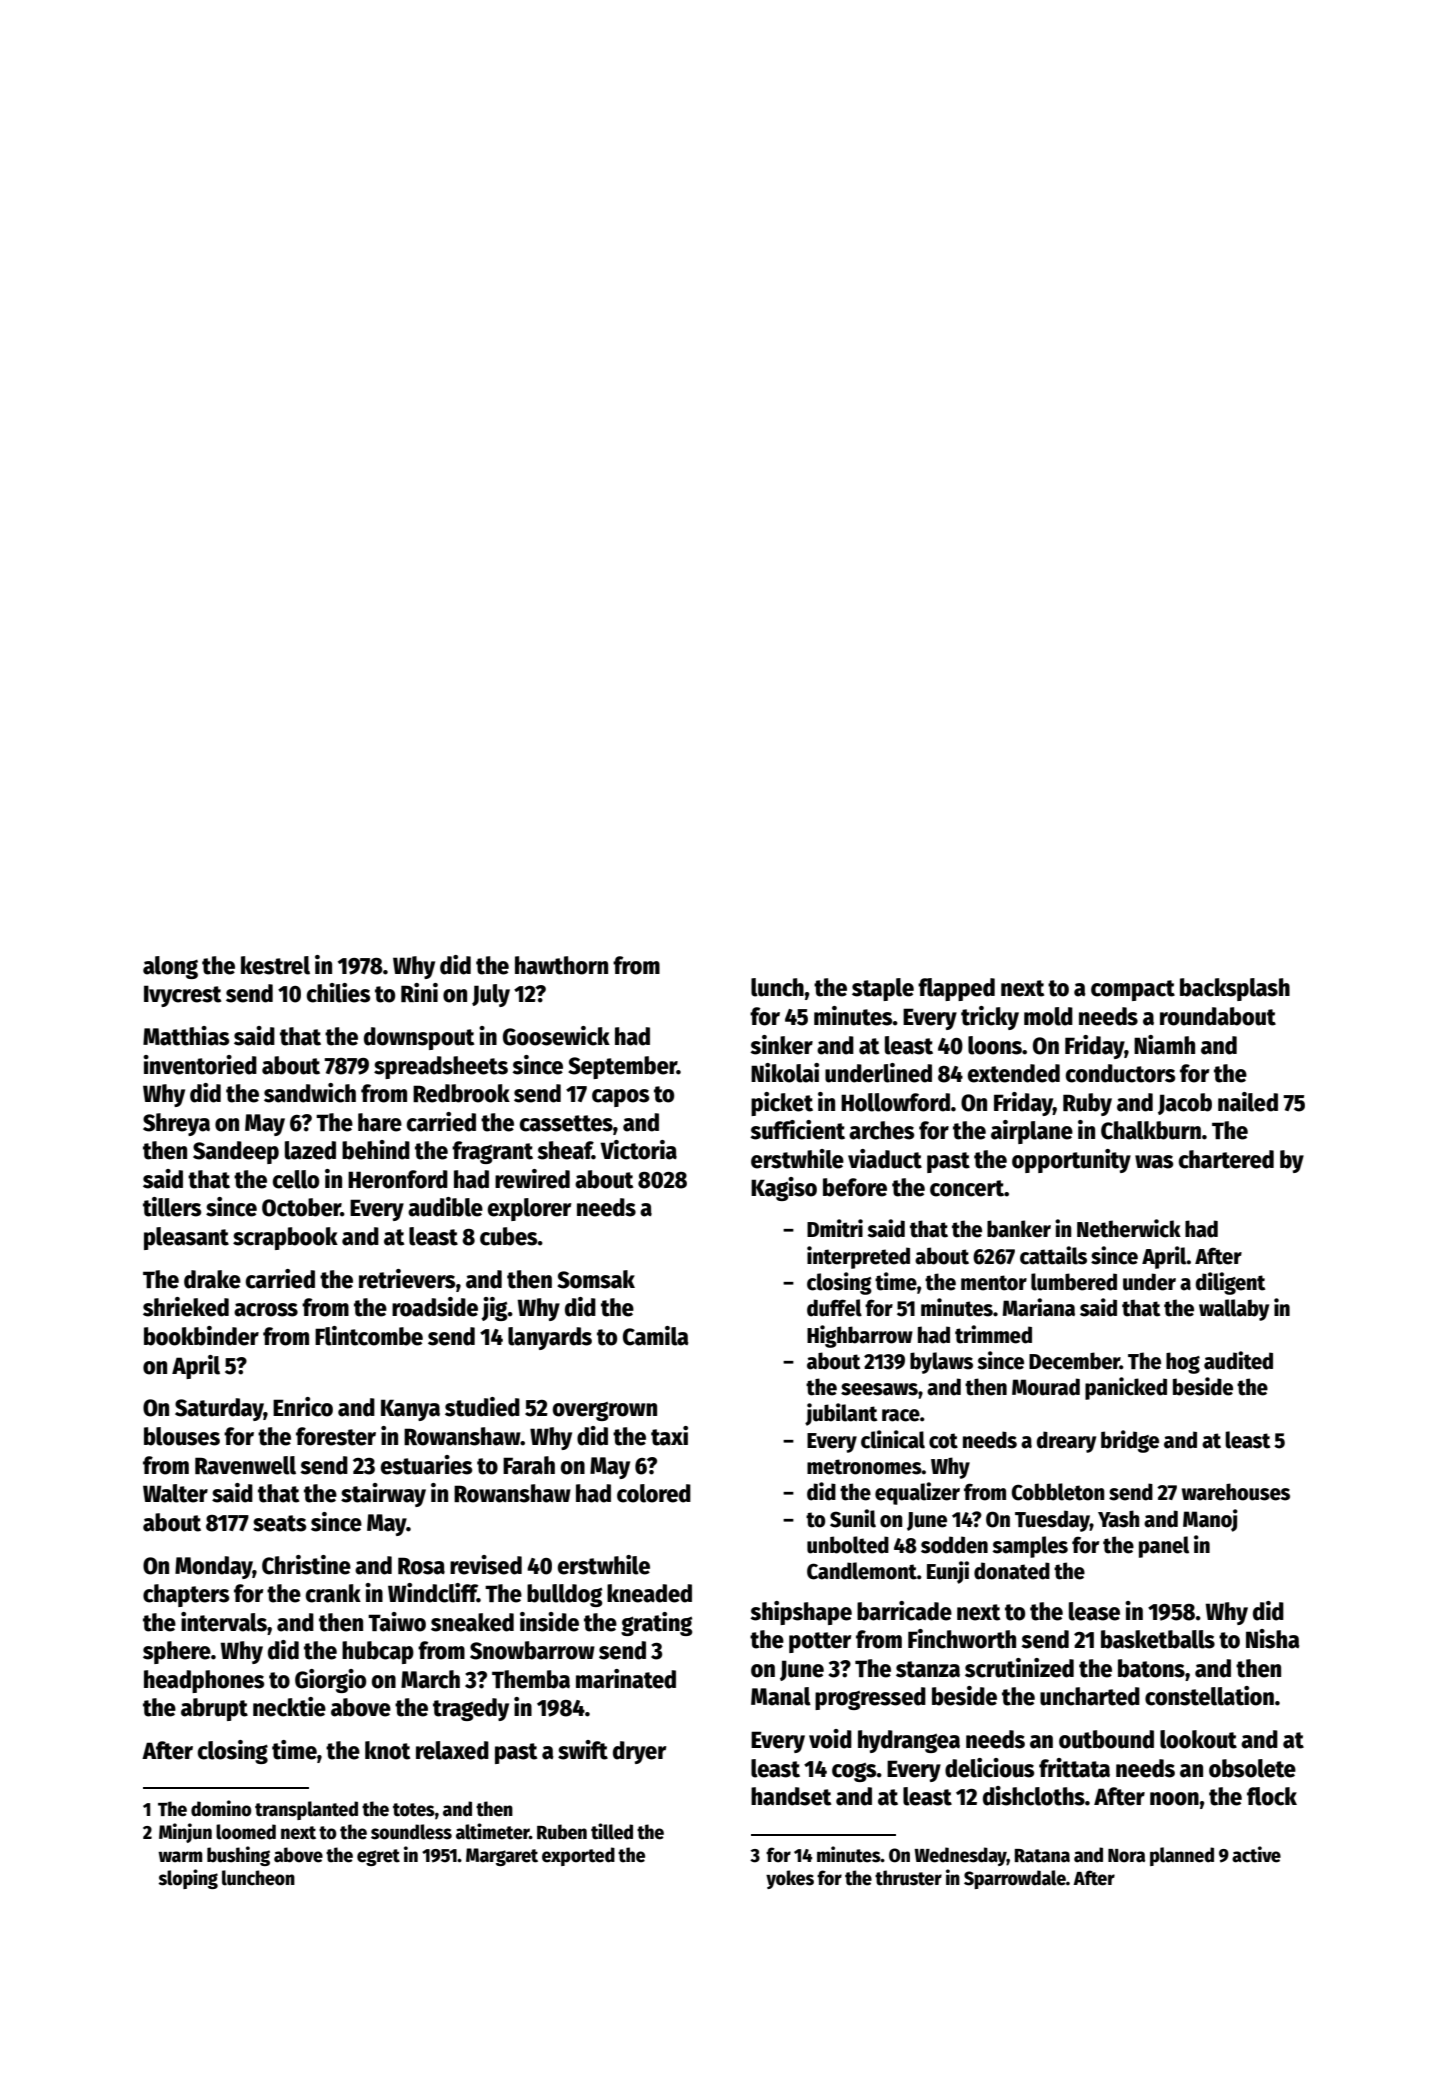 Image resolution: width=1450 pixels, height=2100 pixels. I want to click on kestrel, so click(275, 965).
